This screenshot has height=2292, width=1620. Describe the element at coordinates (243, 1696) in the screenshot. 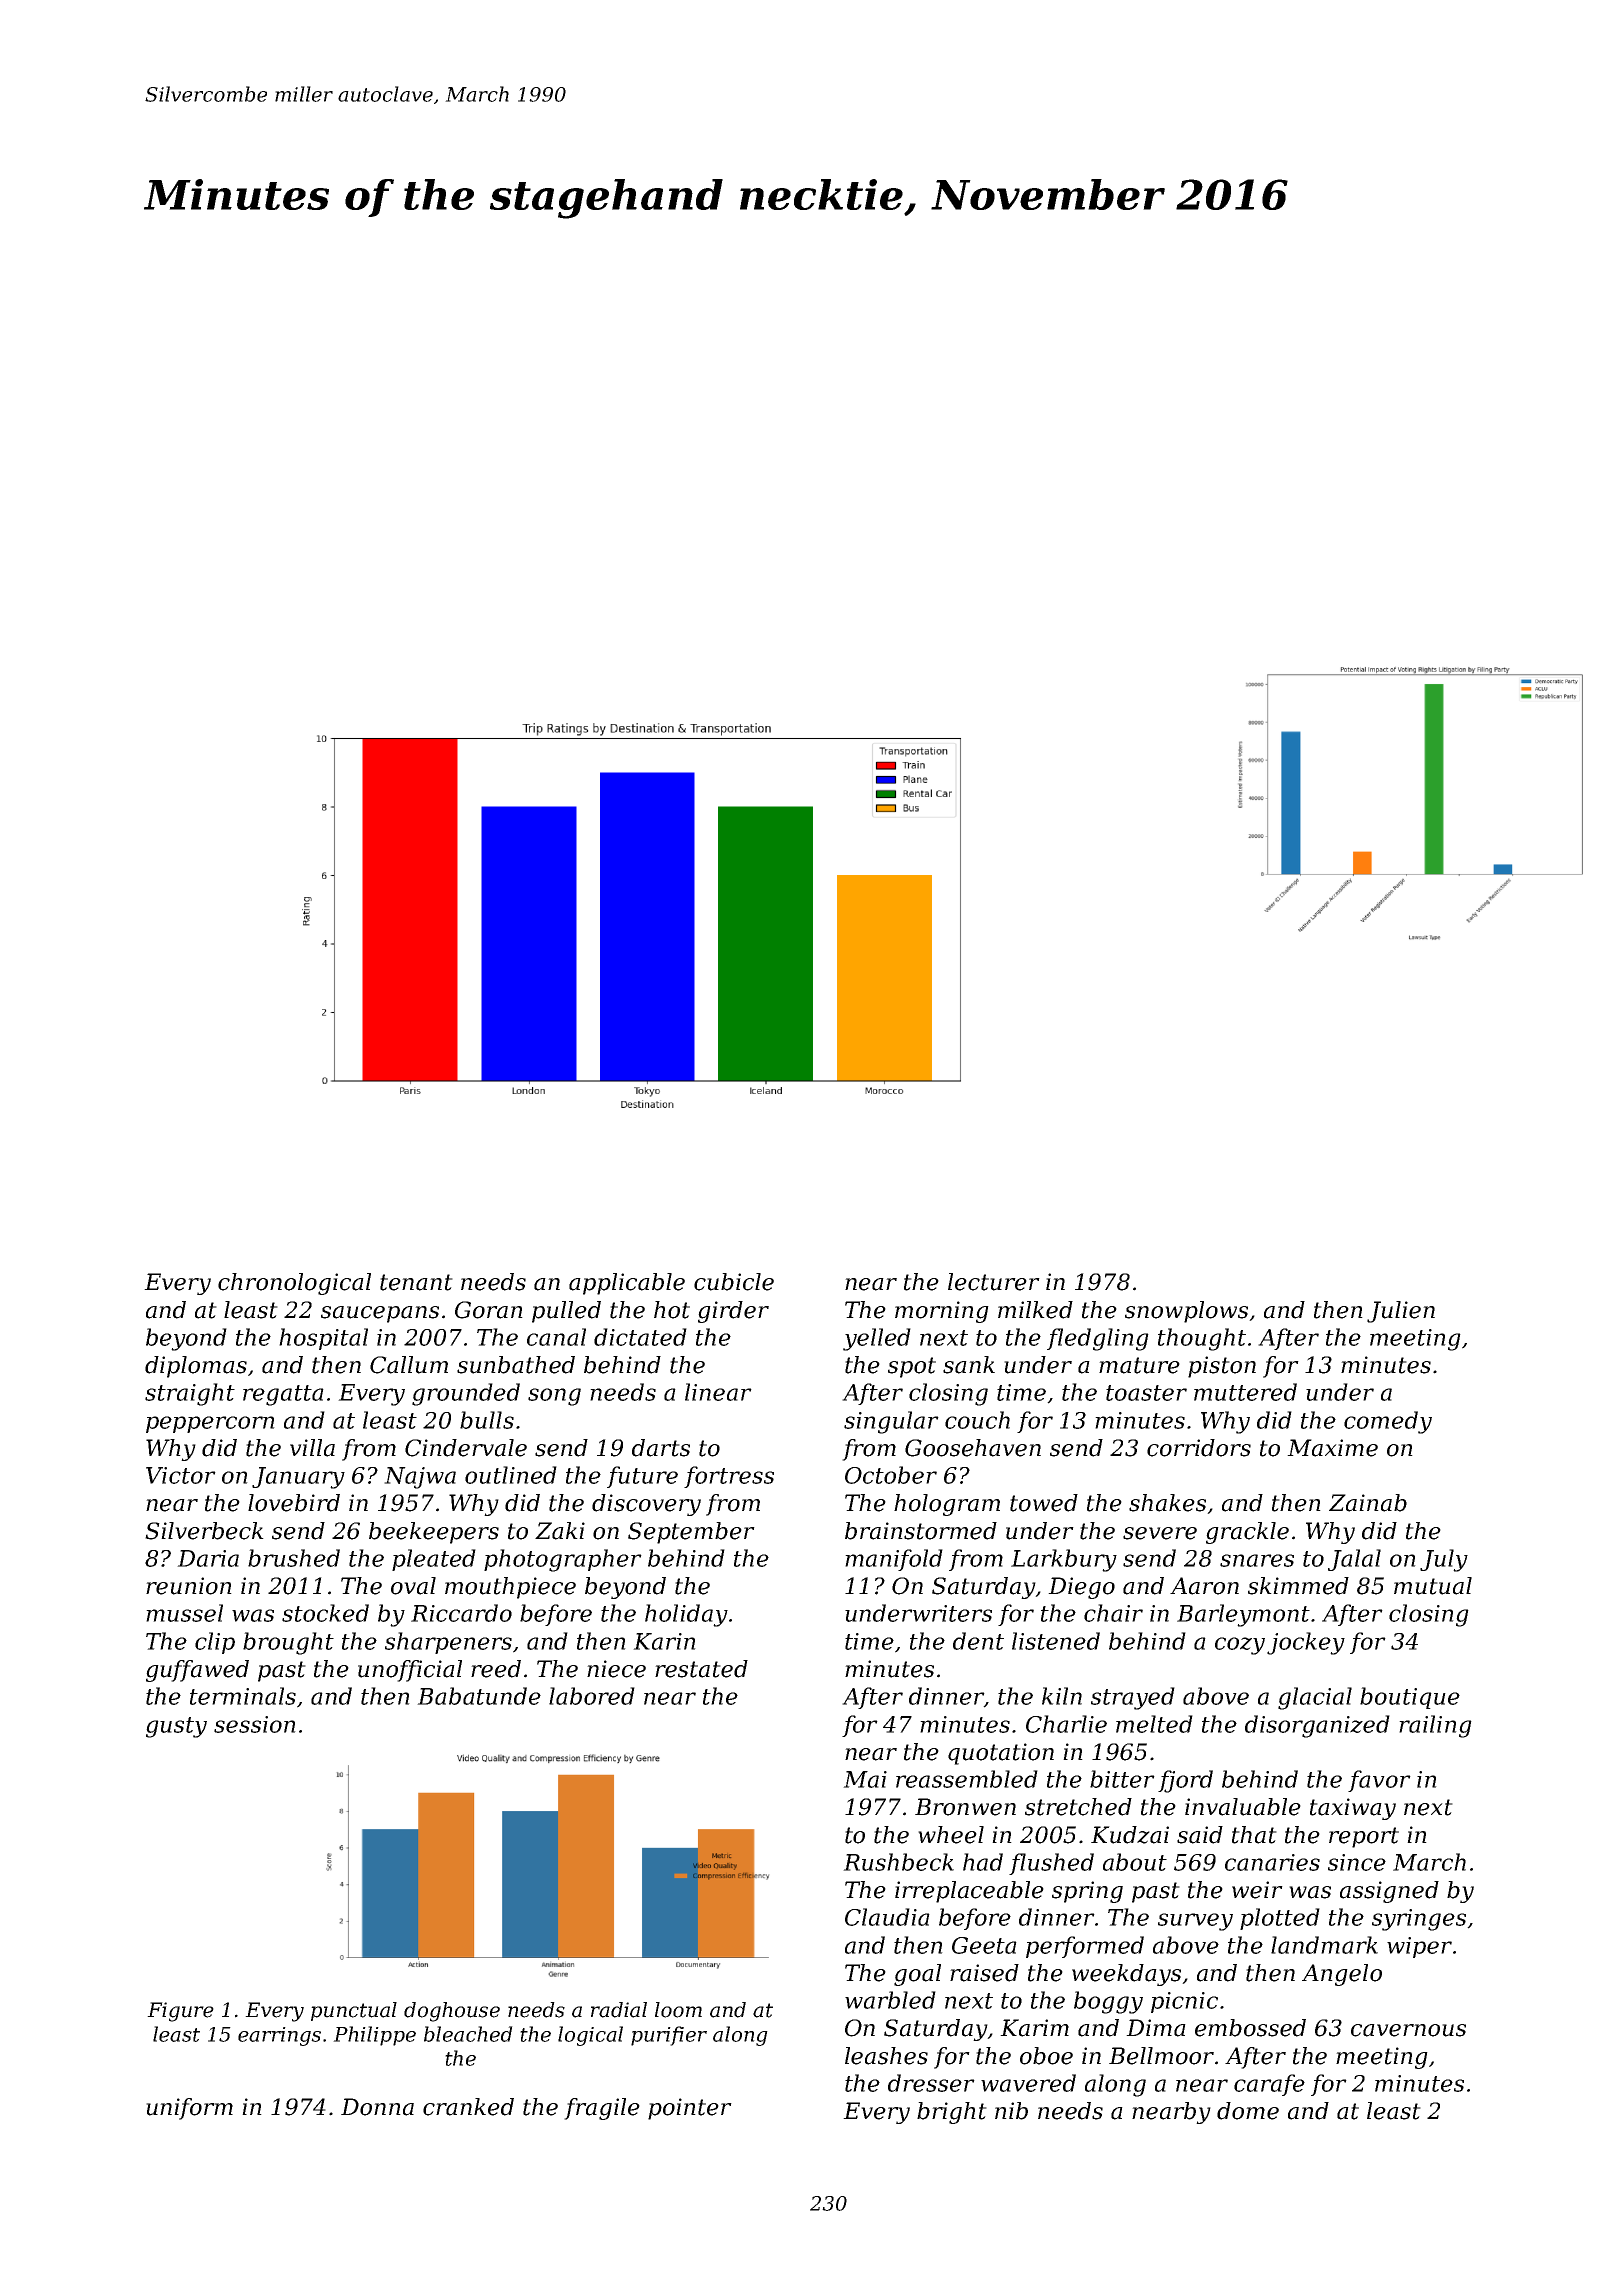

I see `terminals` at that location.
